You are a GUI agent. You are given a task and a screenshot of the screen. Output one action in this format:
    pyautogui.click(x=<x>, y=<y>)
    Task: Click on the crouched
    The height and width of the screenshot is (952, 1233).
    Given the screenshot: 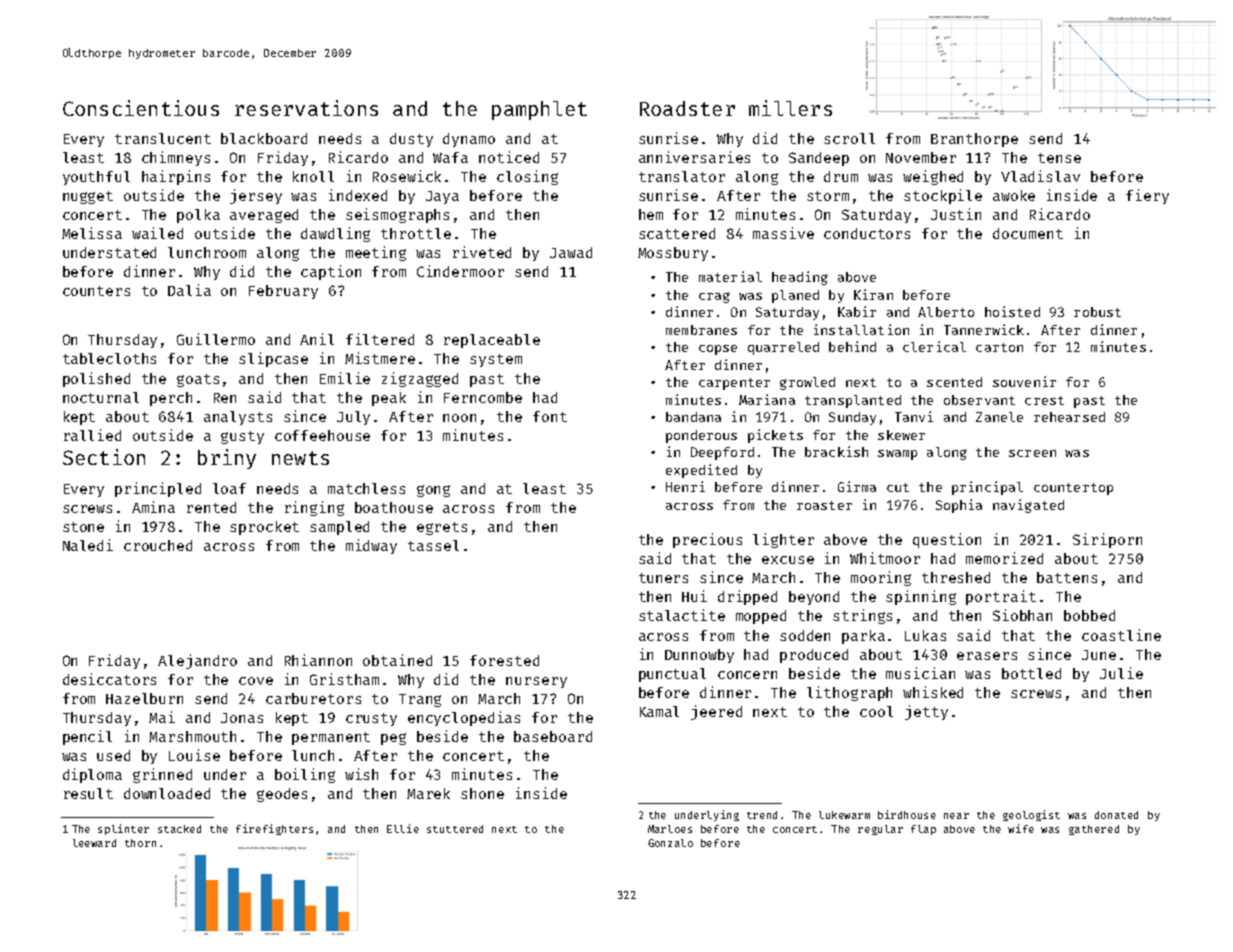 What is the action you would take?
    pyautogui.click(x=158, y=545)
